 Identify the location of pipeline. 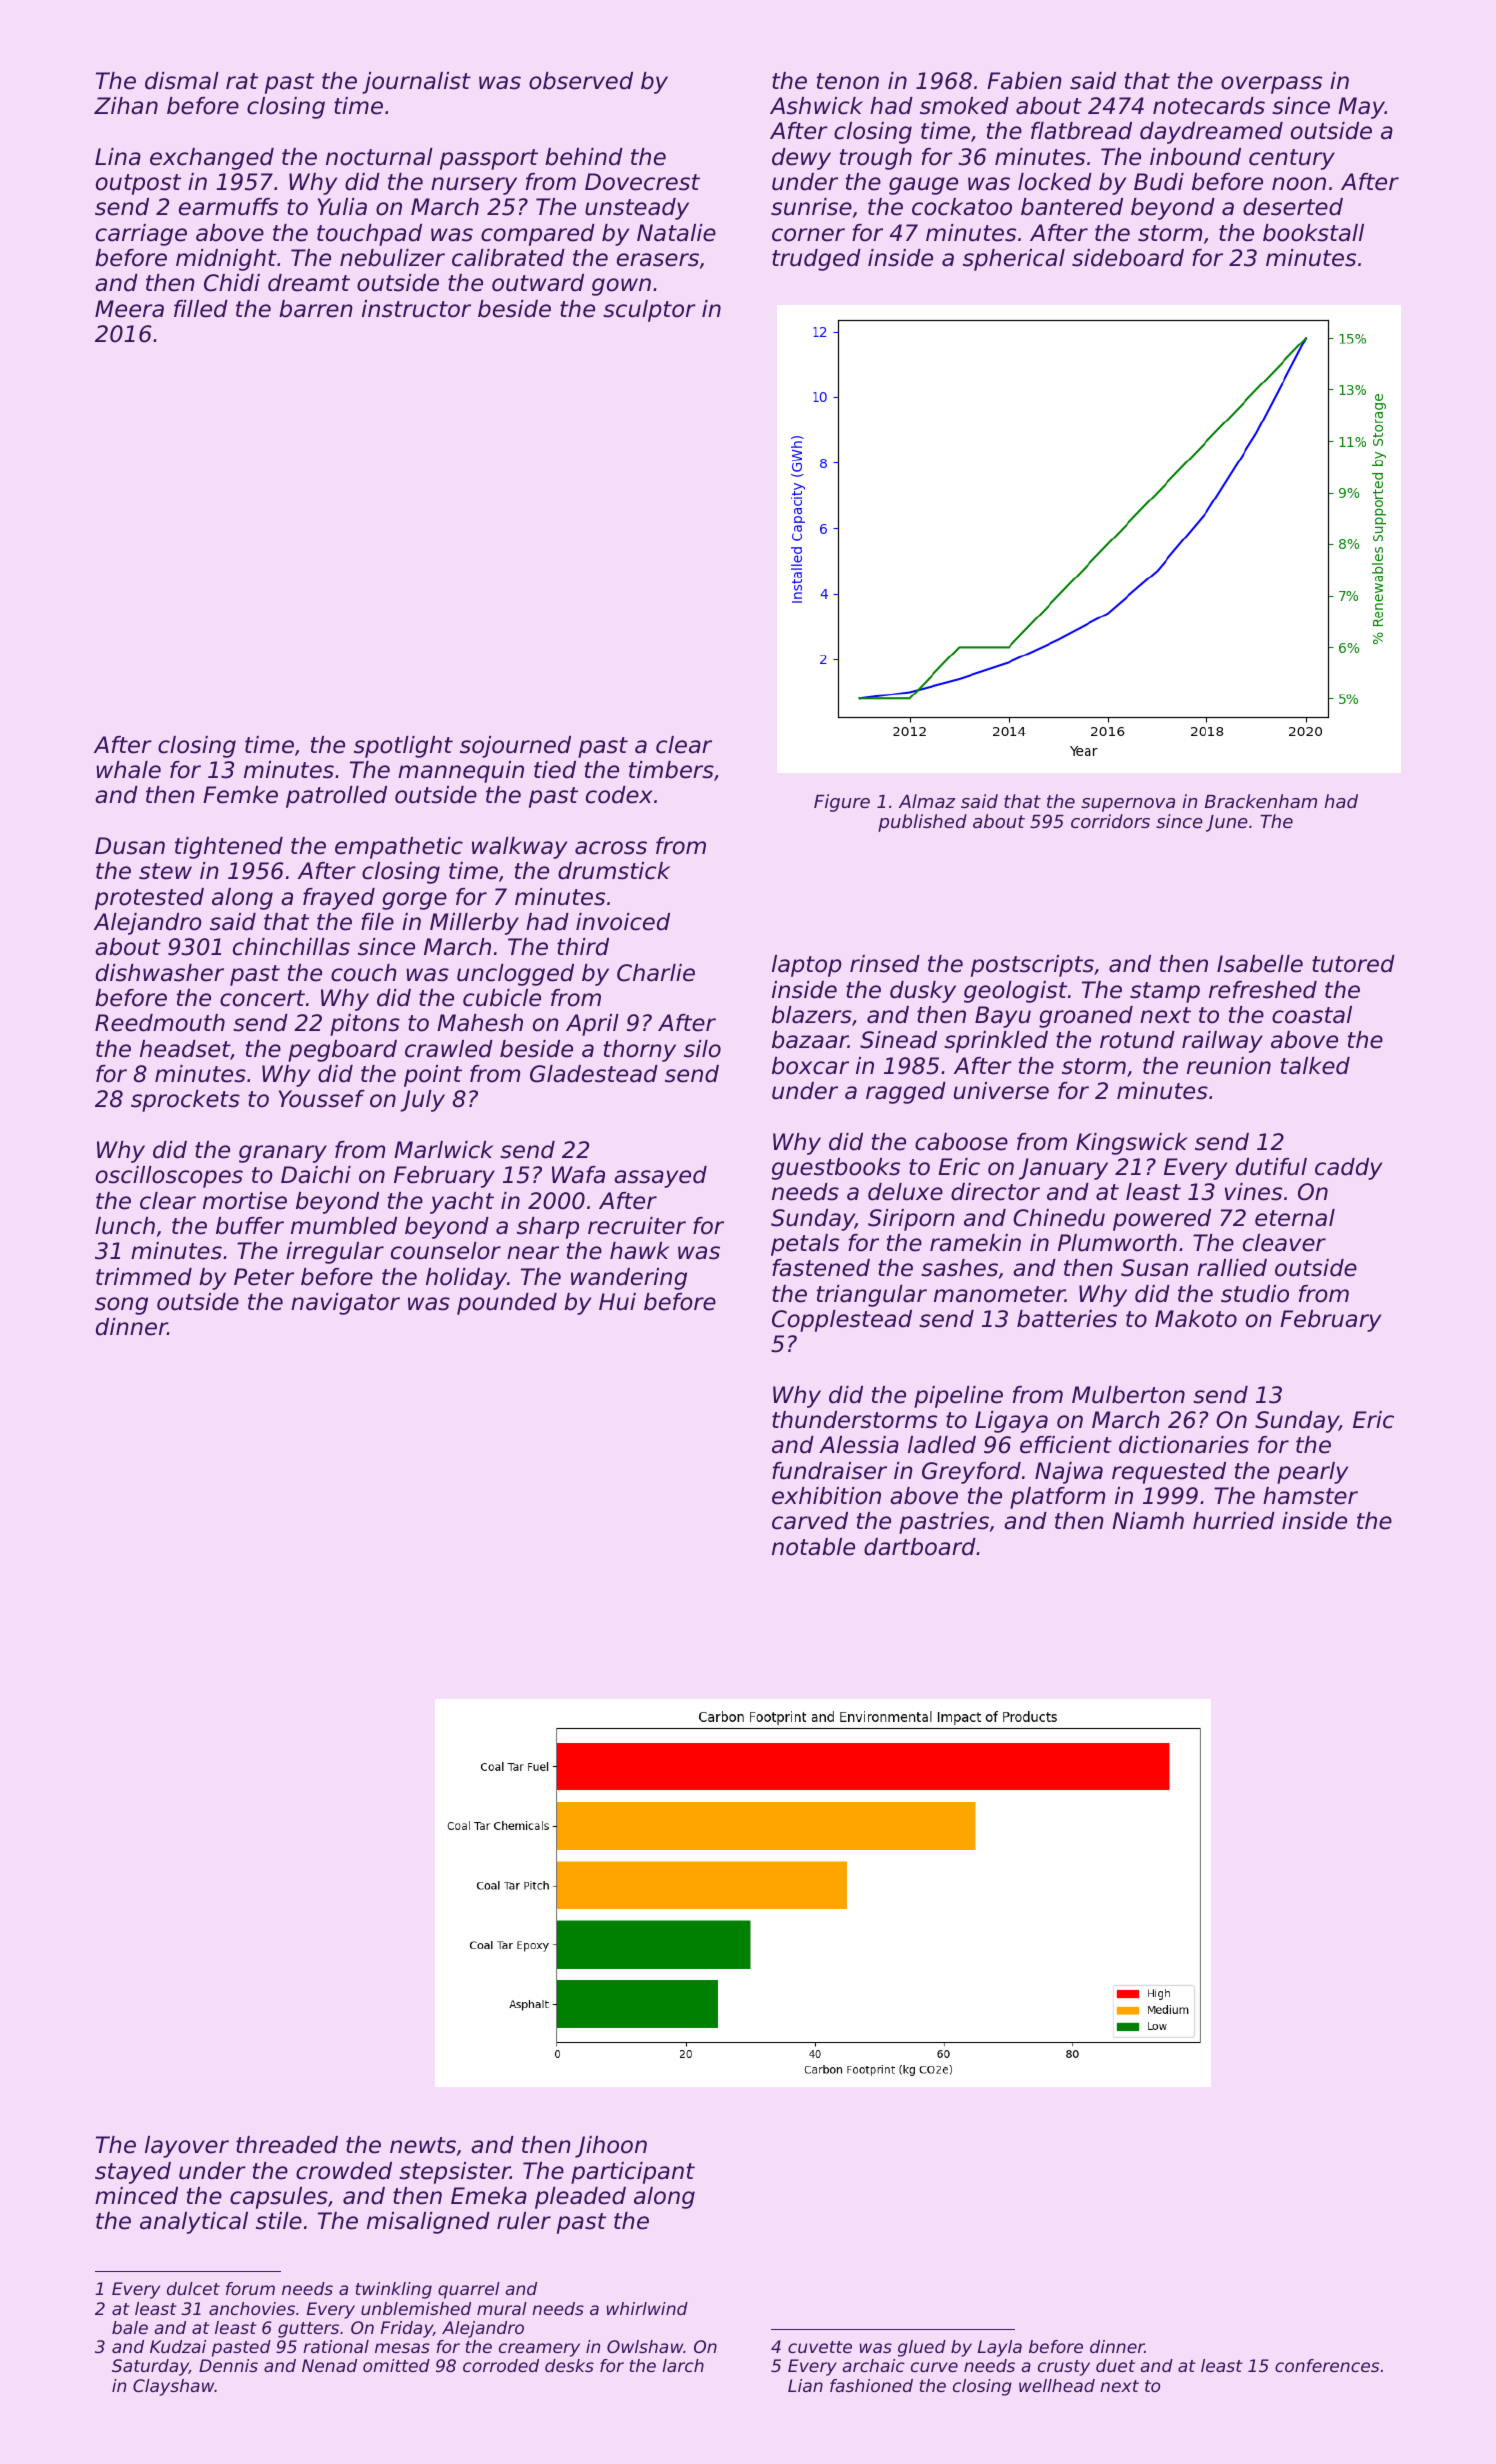
(958, 1397).
